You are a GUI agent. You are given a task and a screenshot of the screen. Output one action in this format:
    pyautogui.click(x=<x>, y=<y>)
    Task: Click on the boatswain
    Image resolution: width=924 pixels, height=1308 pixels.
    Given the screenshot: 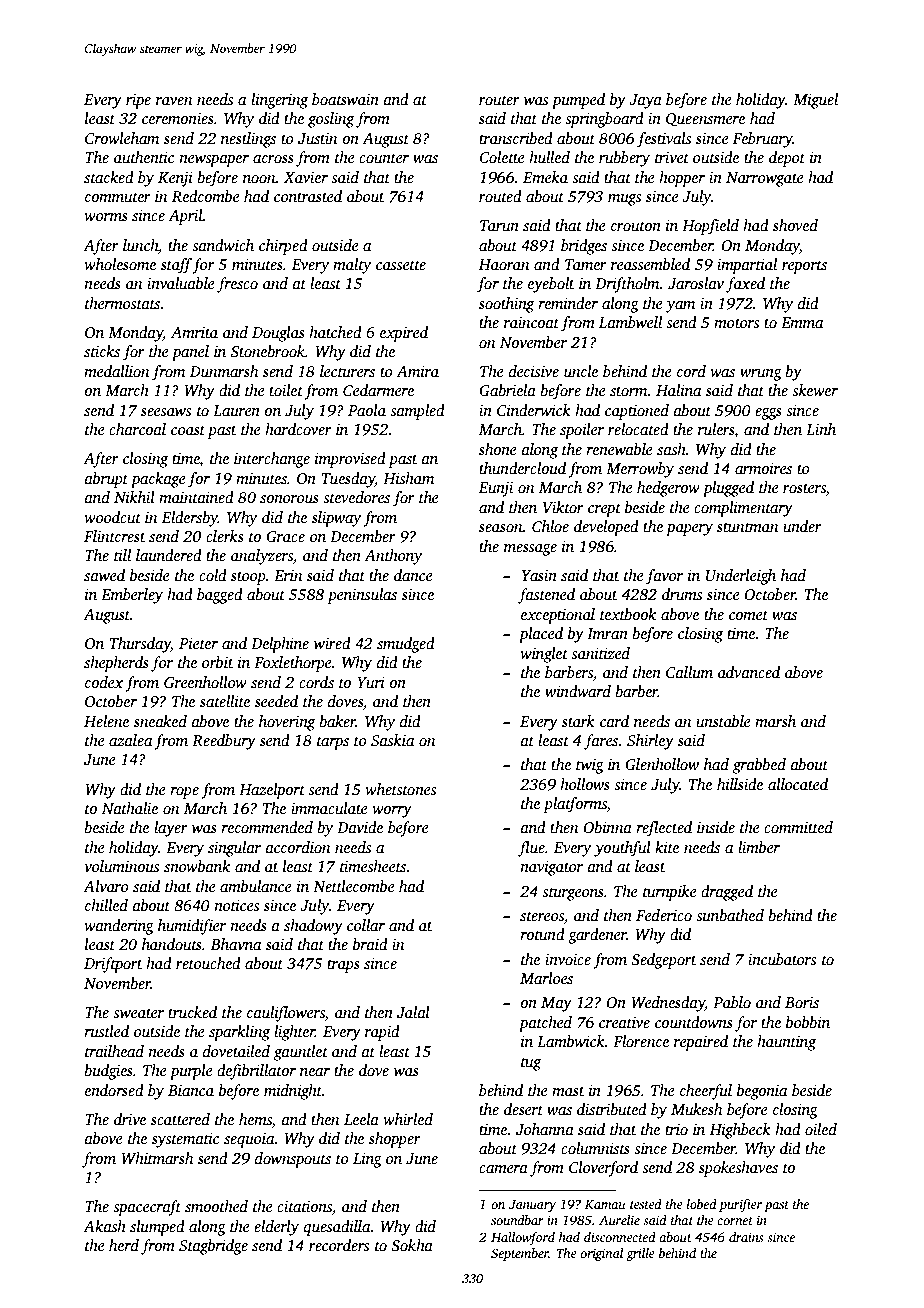 What is the action you would take?
    pyautogui.click(x=345, y=99)
